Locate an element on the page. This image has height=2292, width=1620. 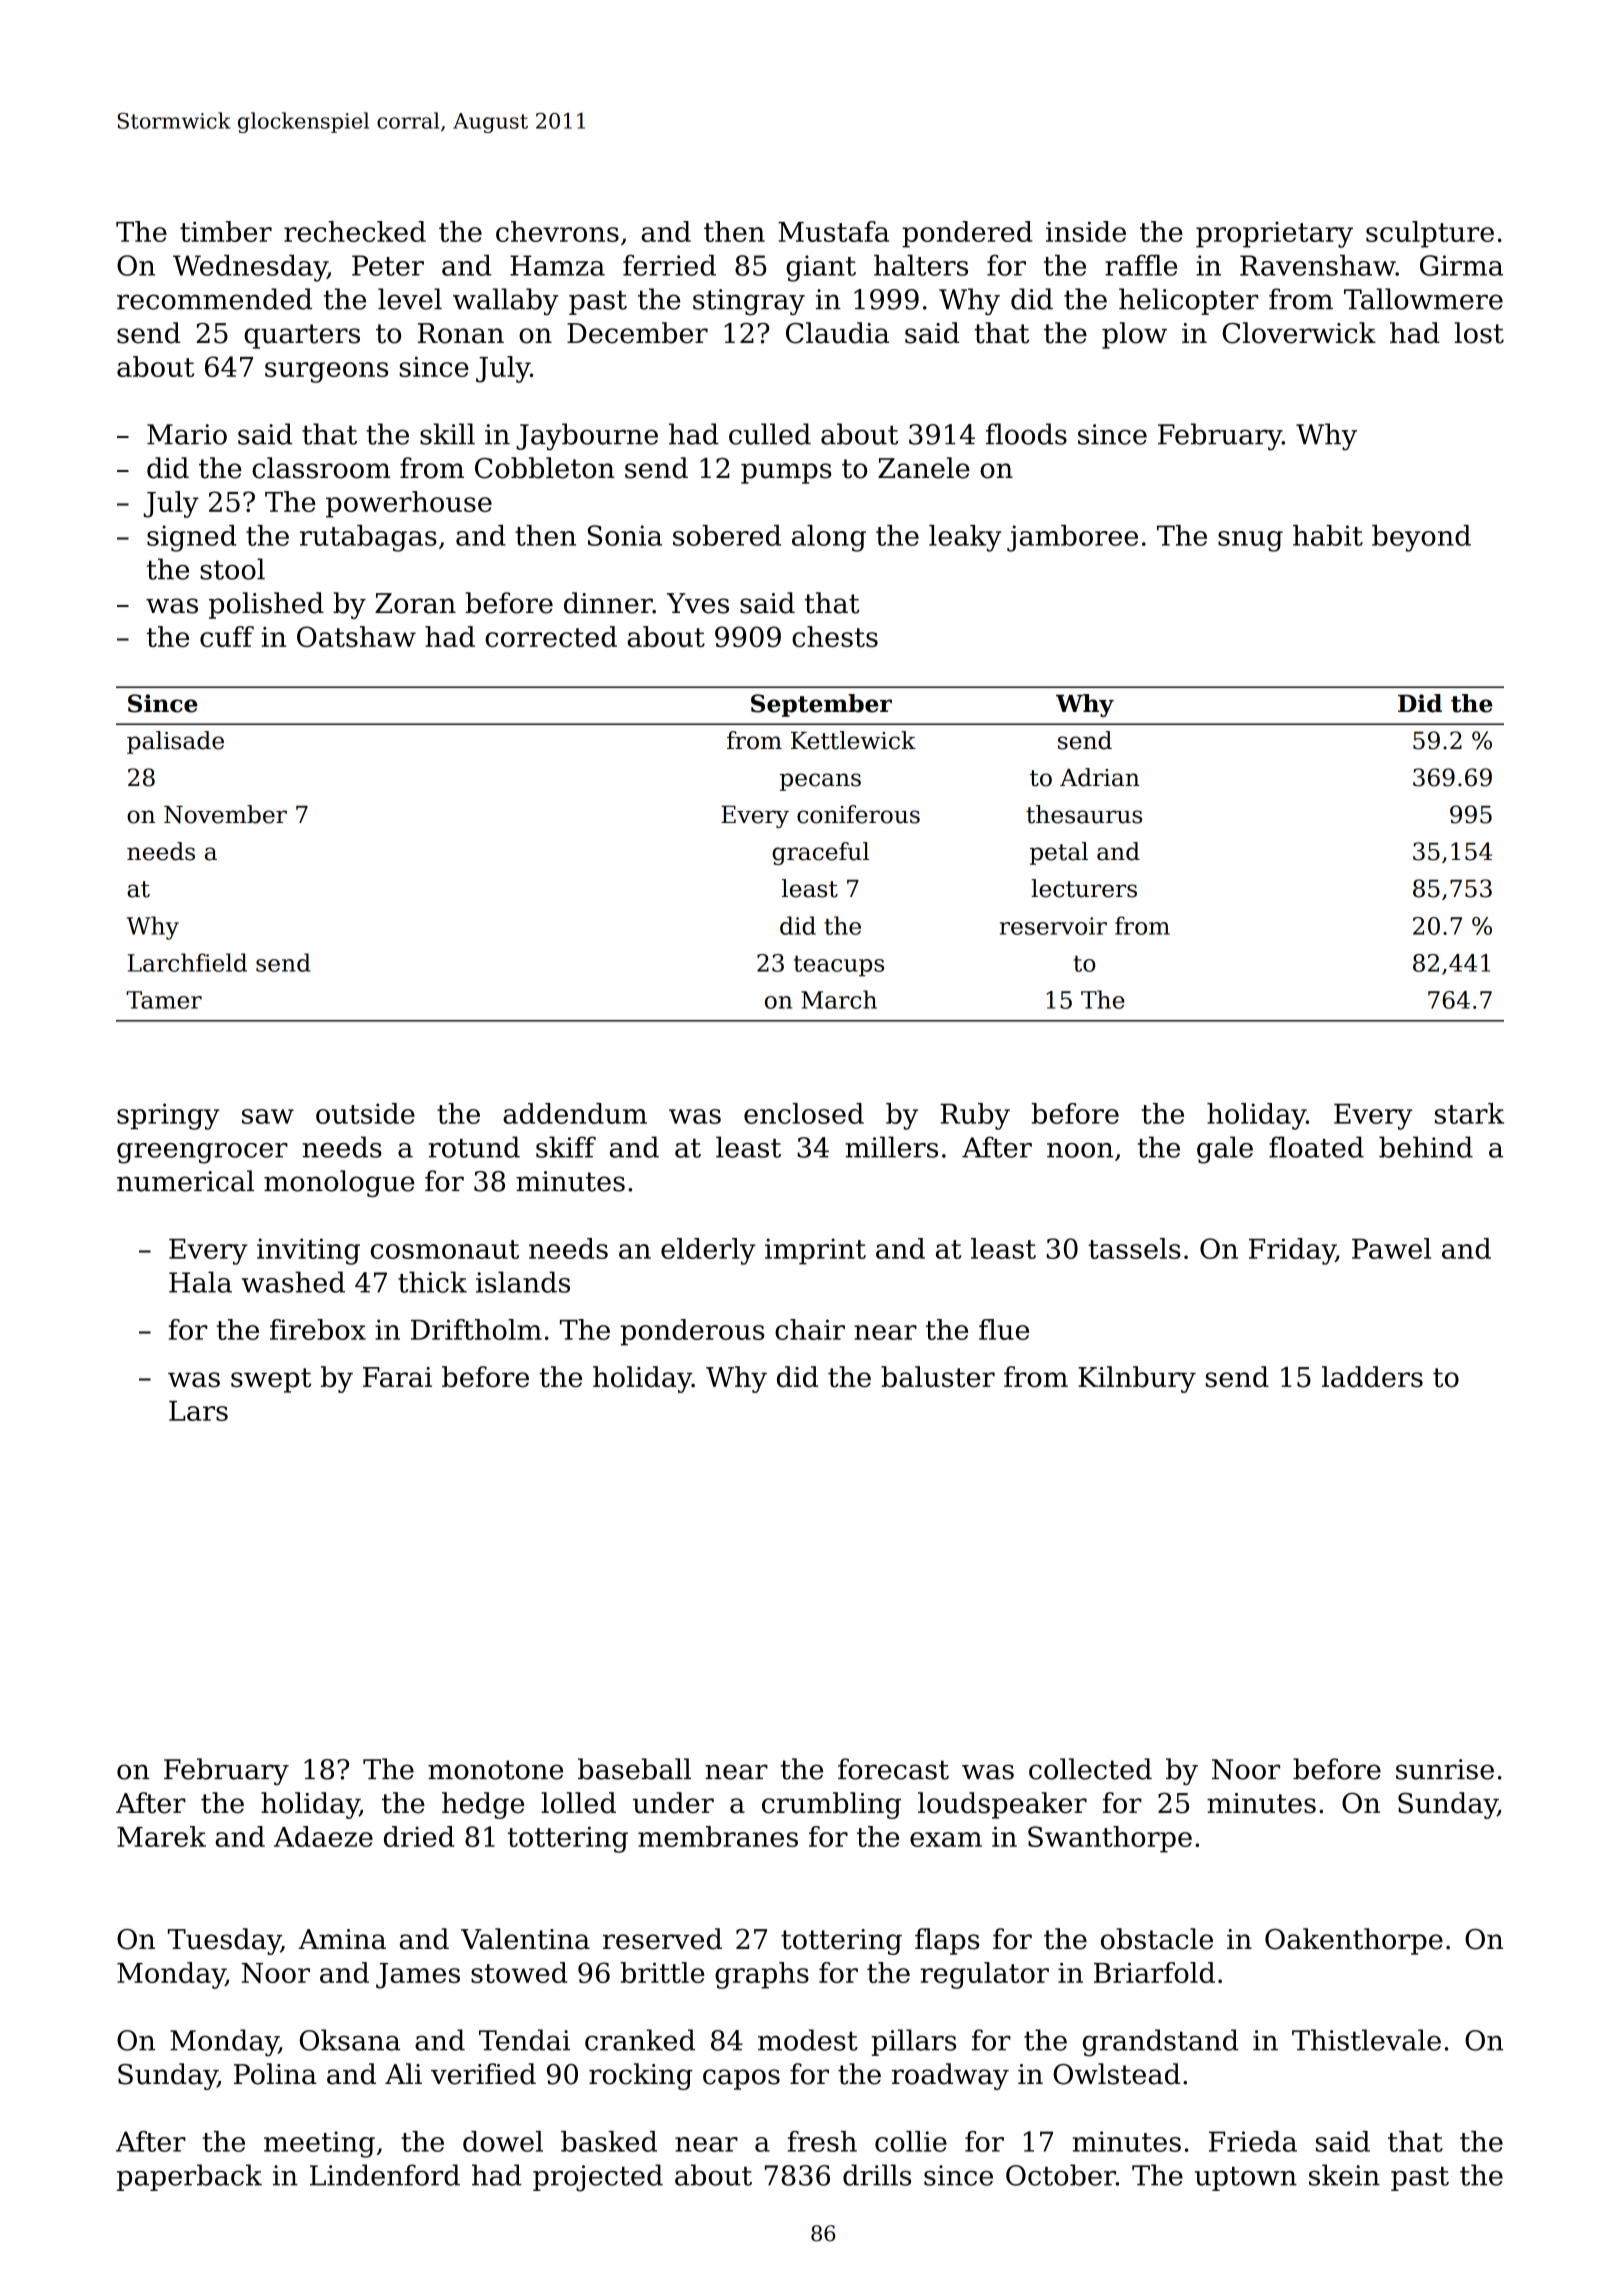
Kilnbury is located at coordinates (1137, 1379).
